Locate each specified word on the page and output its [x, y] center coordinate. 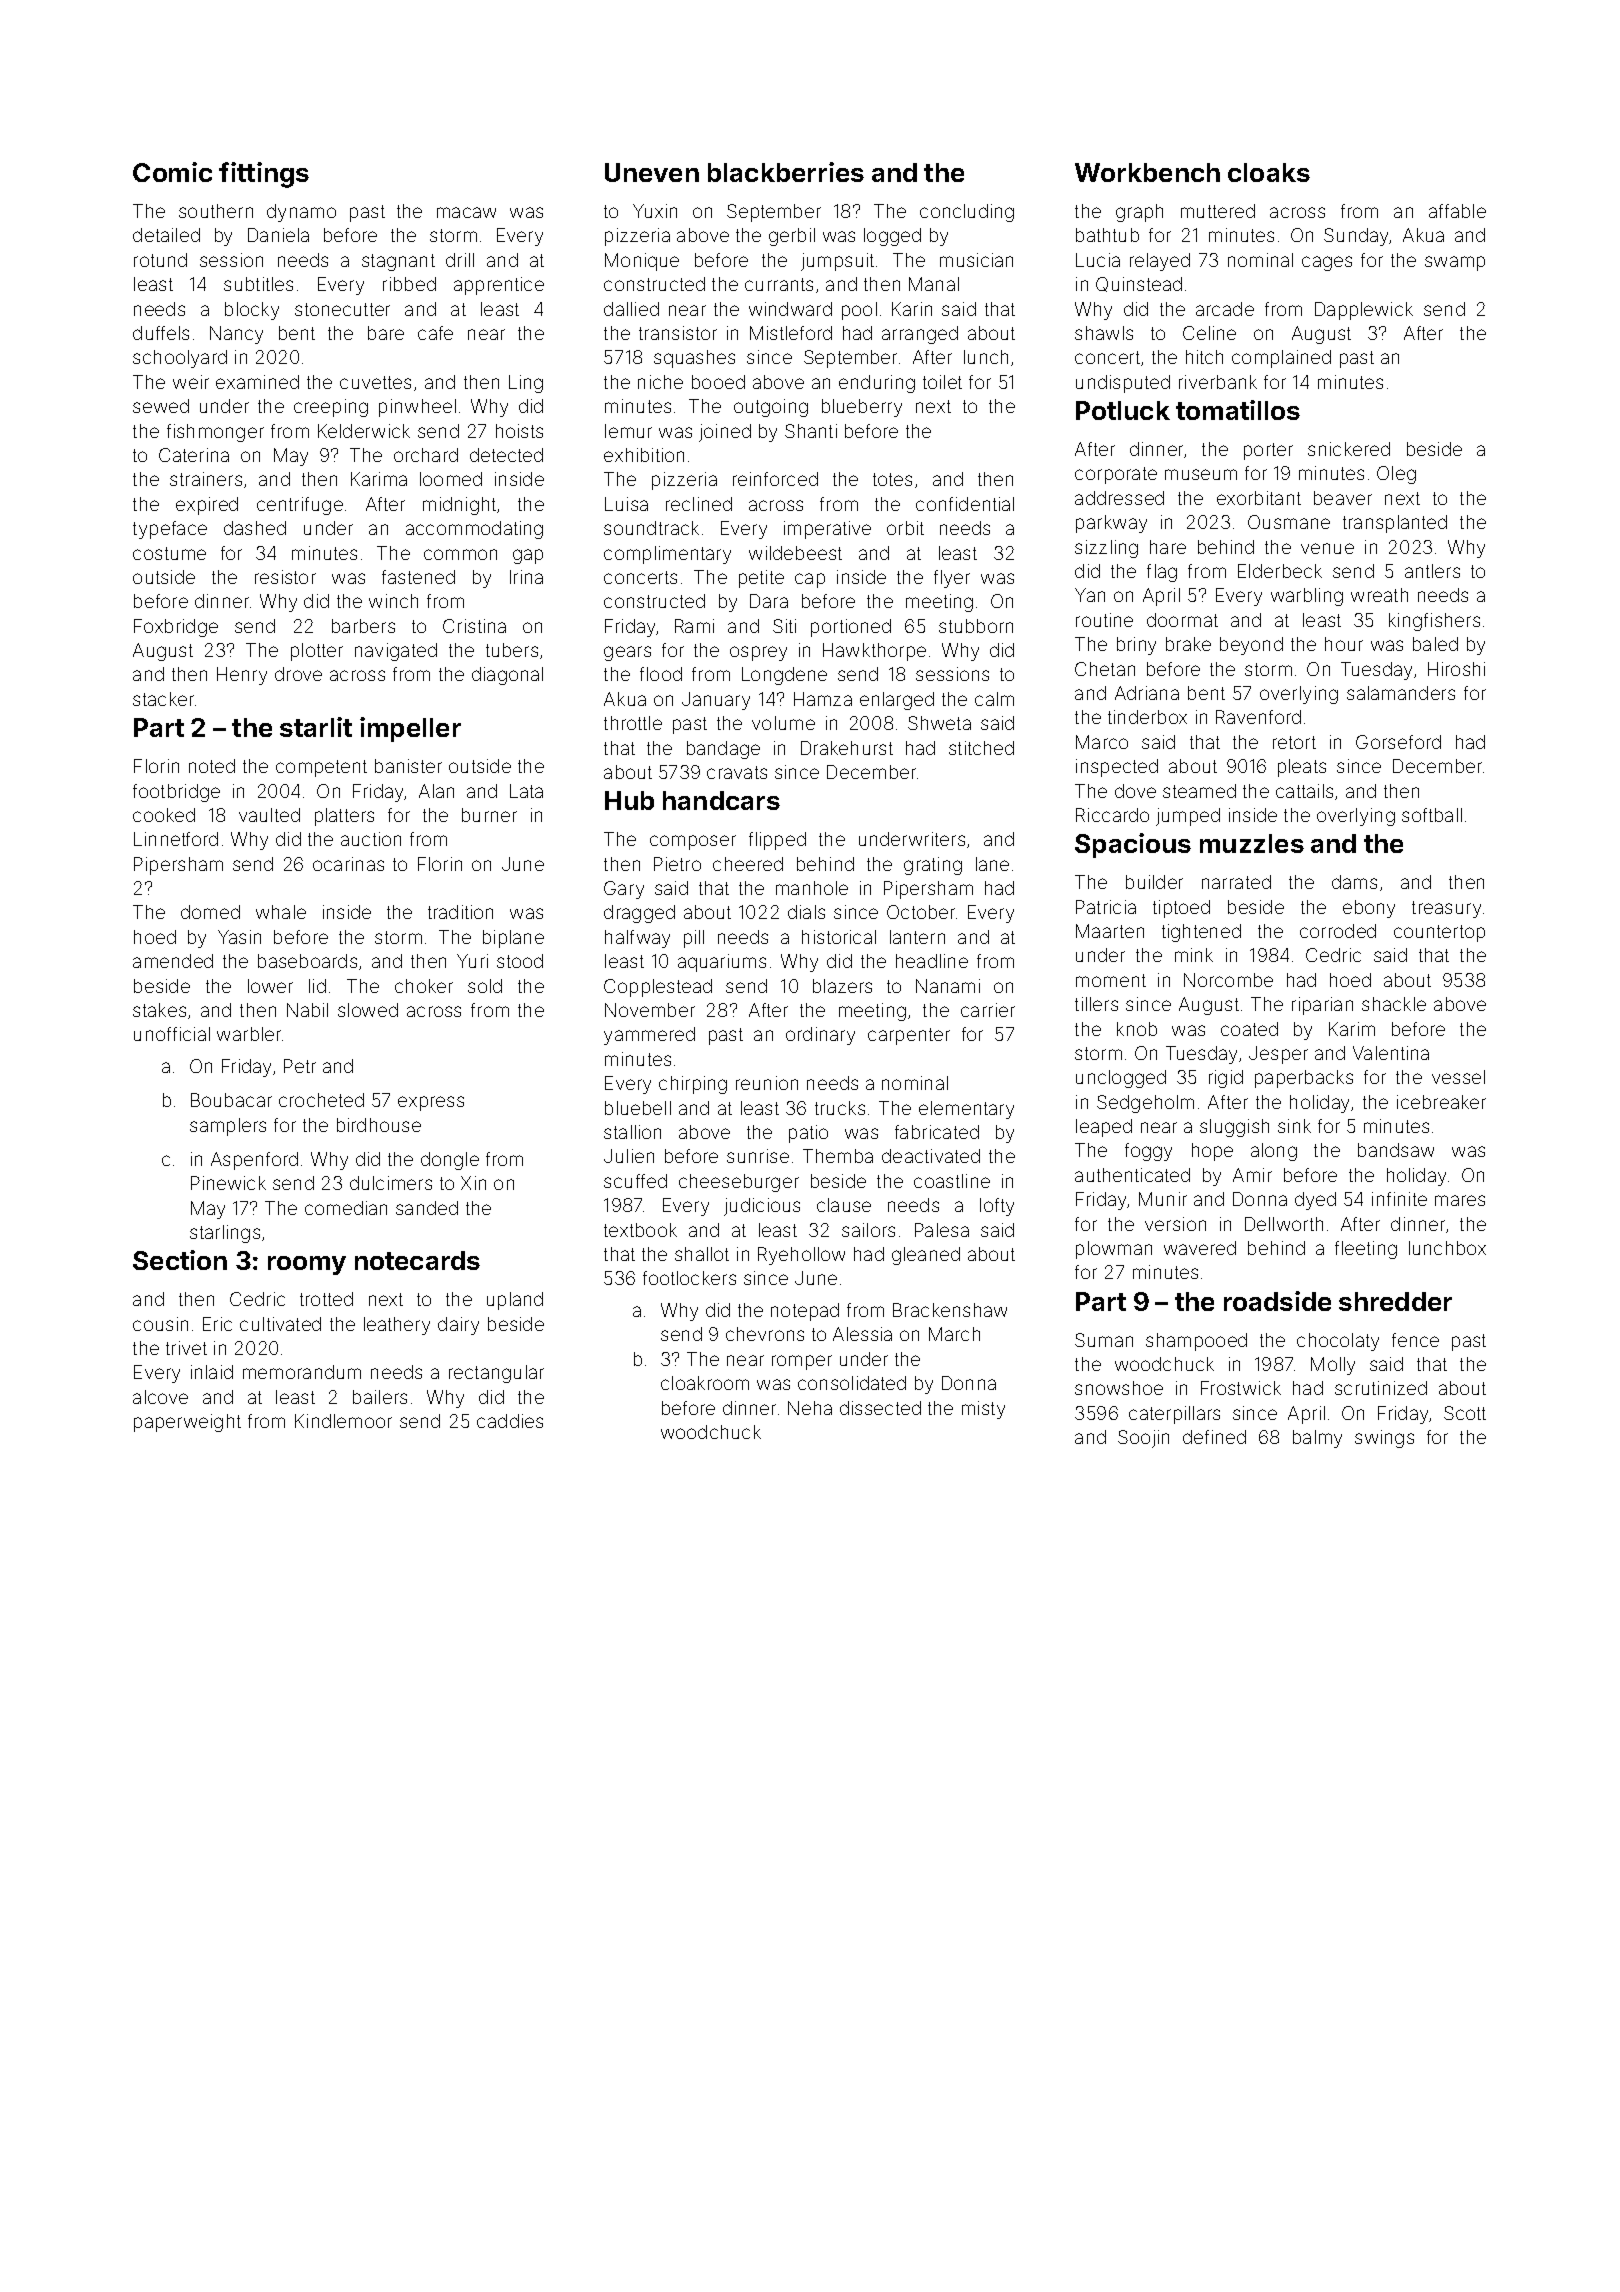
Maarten [1110, 931]
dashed [255, 528]
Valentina [1391, 1053]
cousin [160, 1324]
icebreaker [1441, 1102]
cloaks [1269, 172]
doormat [1182, 620]
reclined [699, 504]
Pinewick [228, 1183]
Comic [172, 172]
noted [212, 766]
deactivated [931, 1156]
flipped [777, 841]
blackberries [786, 172]
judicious [762, 1207]
